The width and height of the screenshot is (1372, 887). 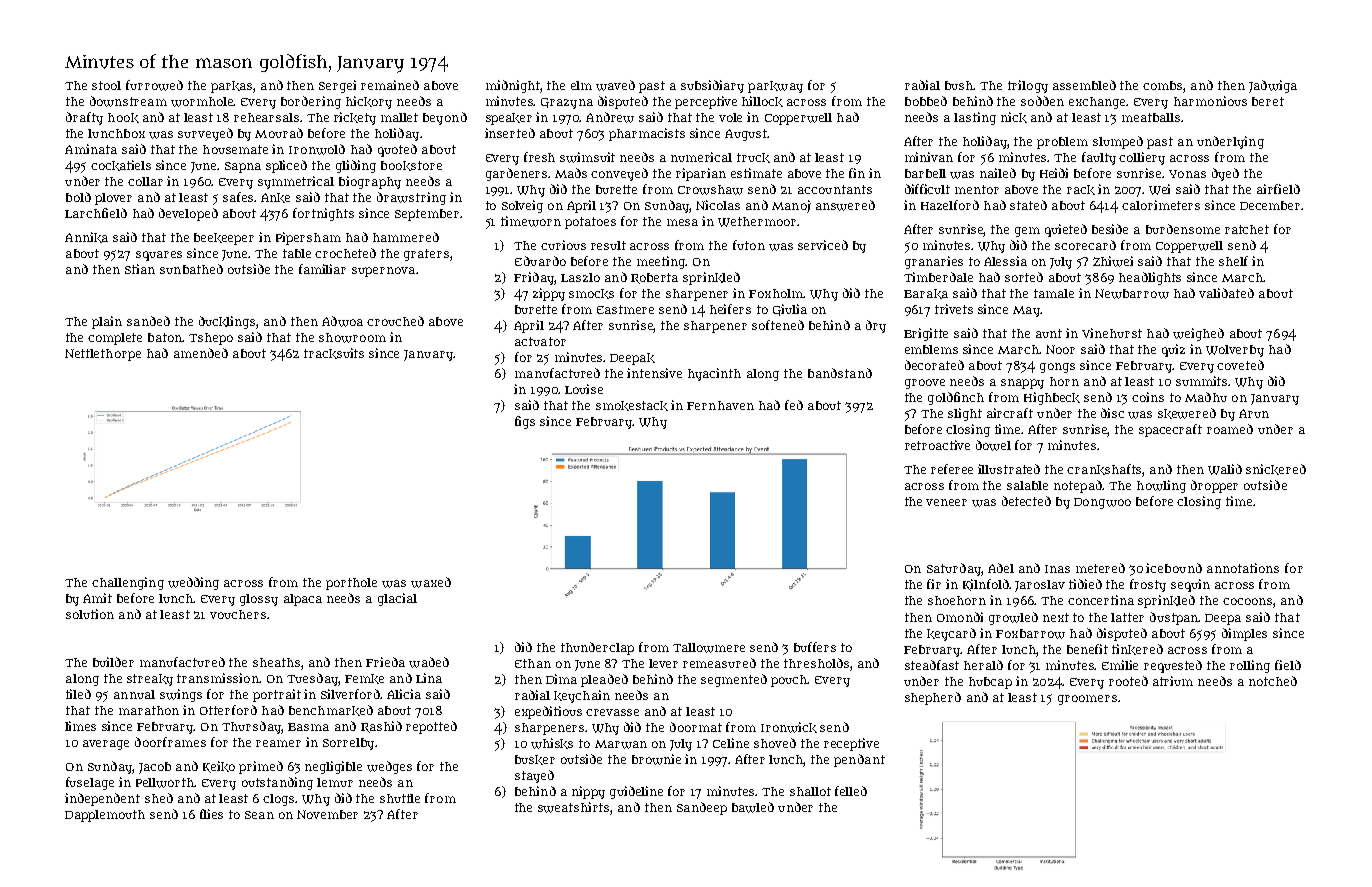 What do you see at coordinates (654, 373) in the screenshot?
I see `intensive` at bounding box center [654, 373].
